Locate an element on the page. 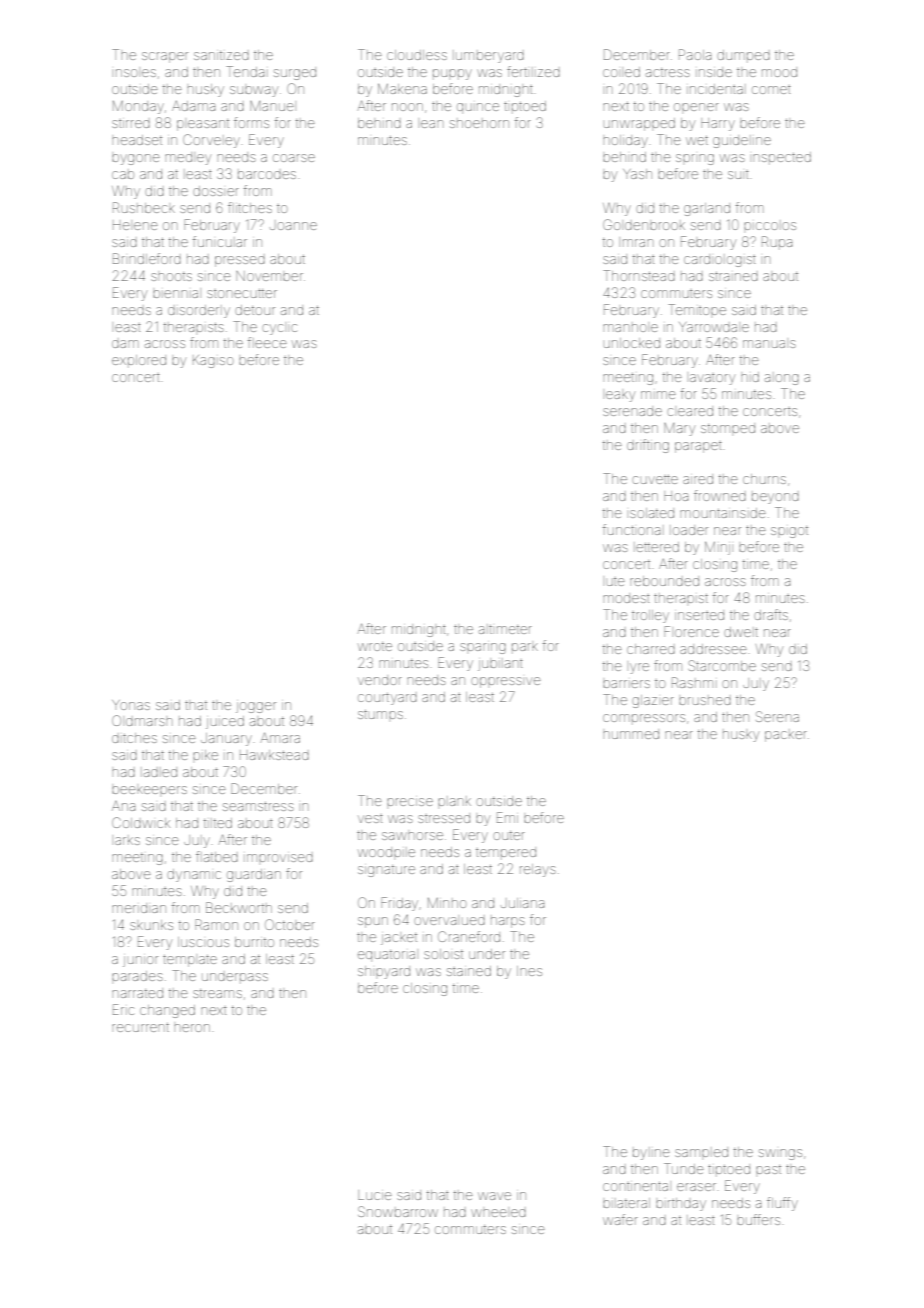 This document has width=924, height=1308. comet is located at coordinates (771, 90).
